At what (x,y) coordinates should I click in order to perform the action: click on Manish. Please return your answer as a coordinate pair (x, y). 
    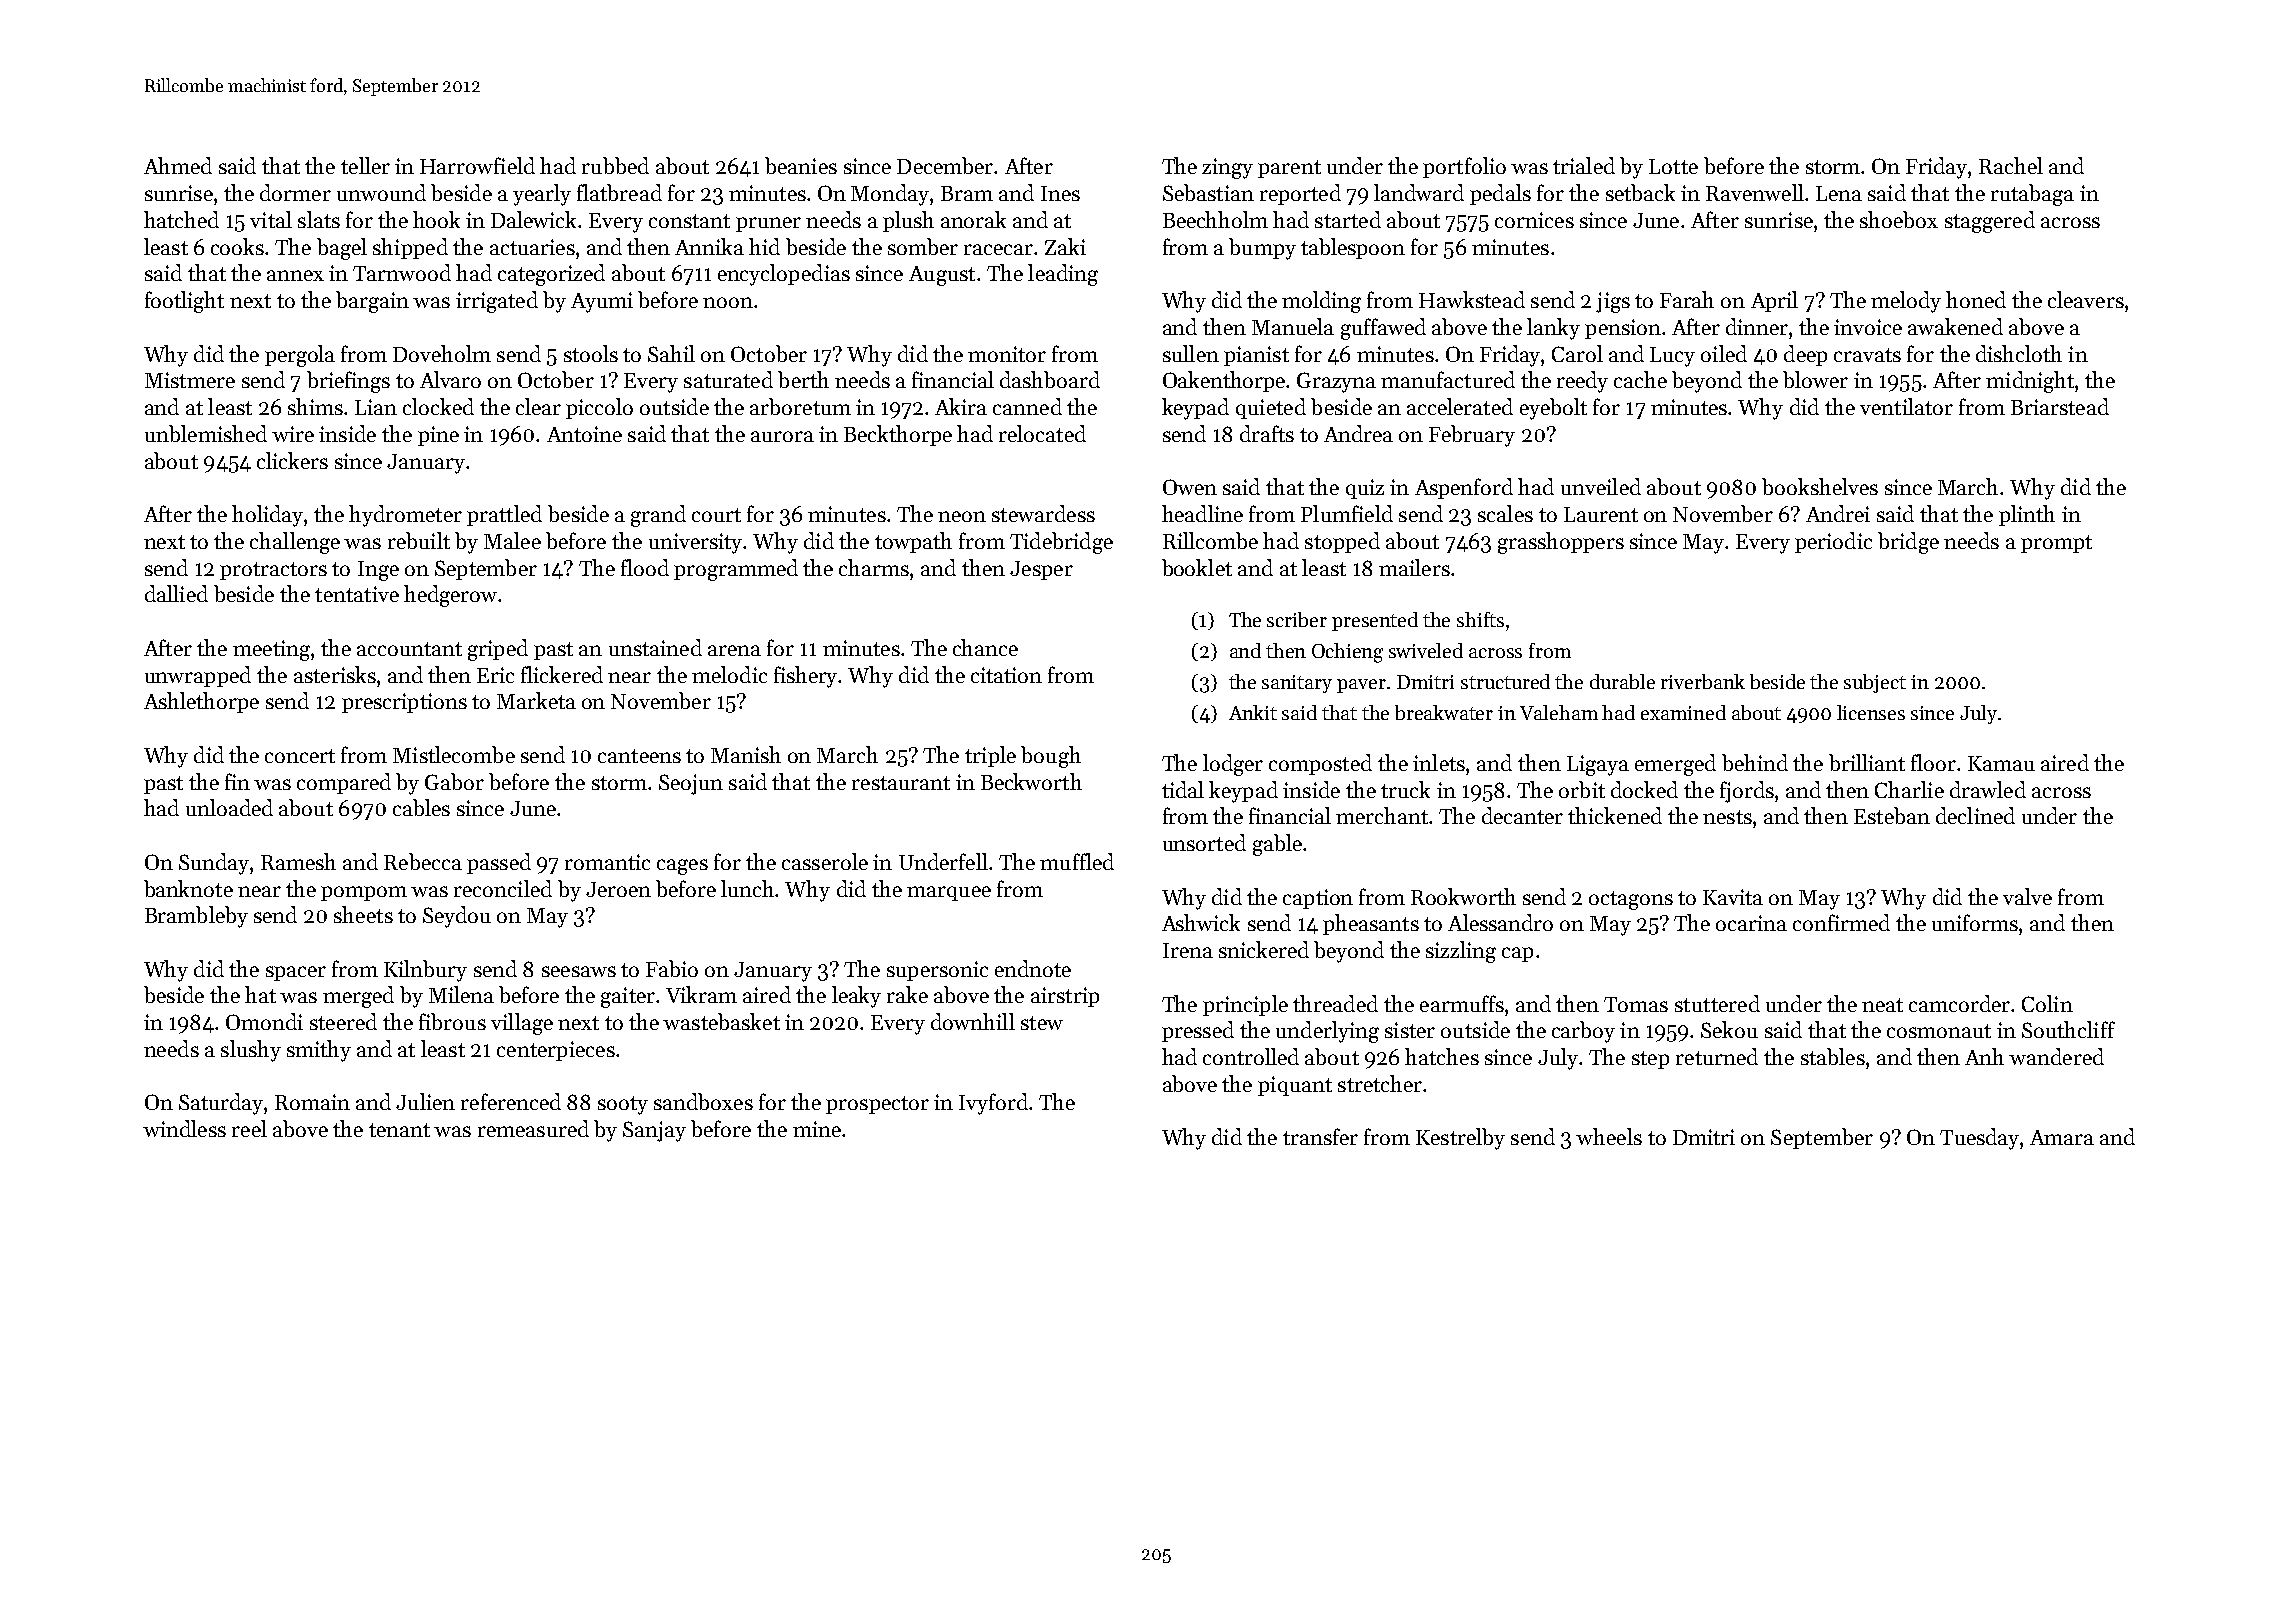
    Looking at the image, I should click on (746, 754).
